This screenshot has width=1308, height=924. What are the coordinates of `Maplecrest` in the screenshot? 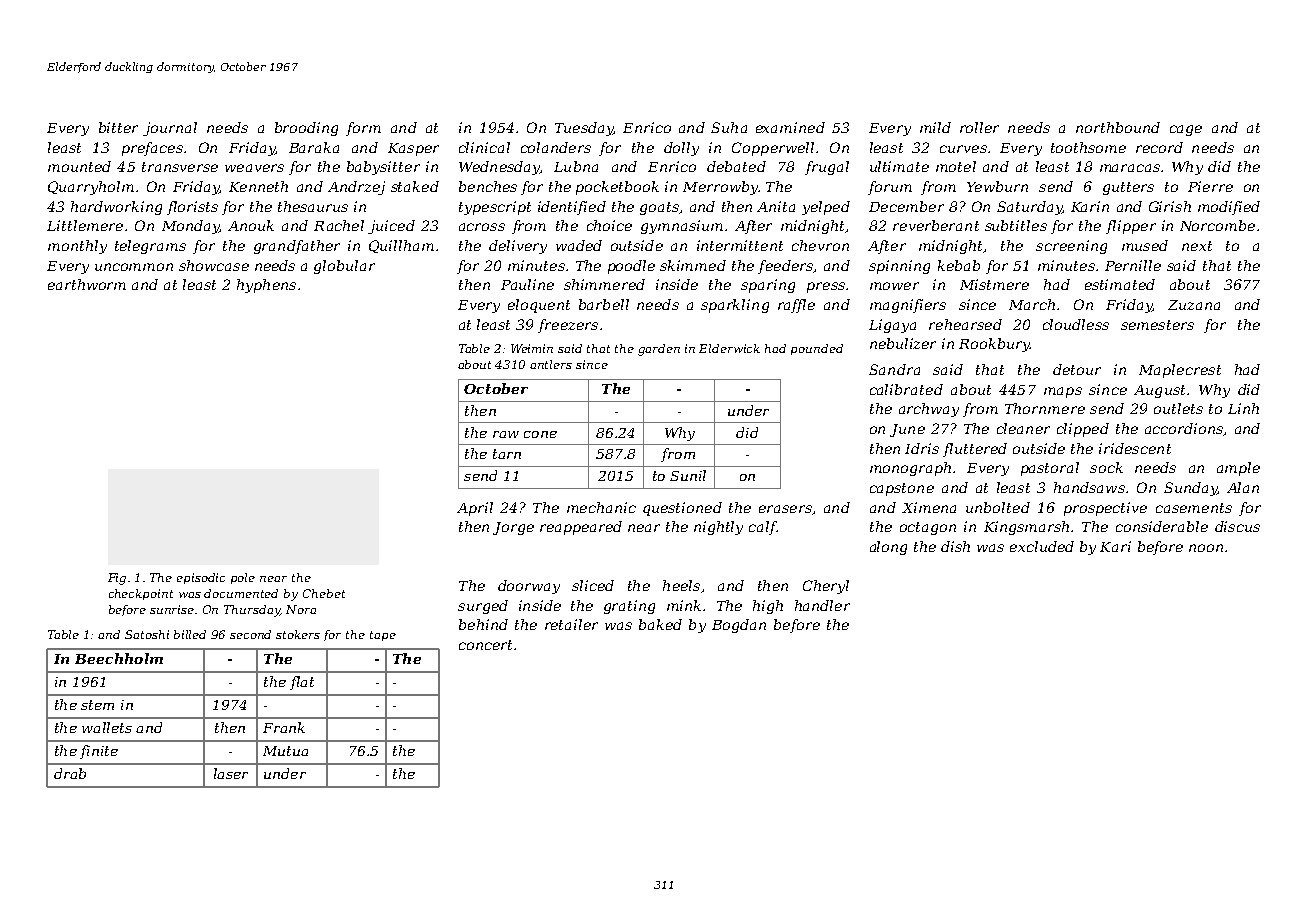 It's located at (1180, 371).
